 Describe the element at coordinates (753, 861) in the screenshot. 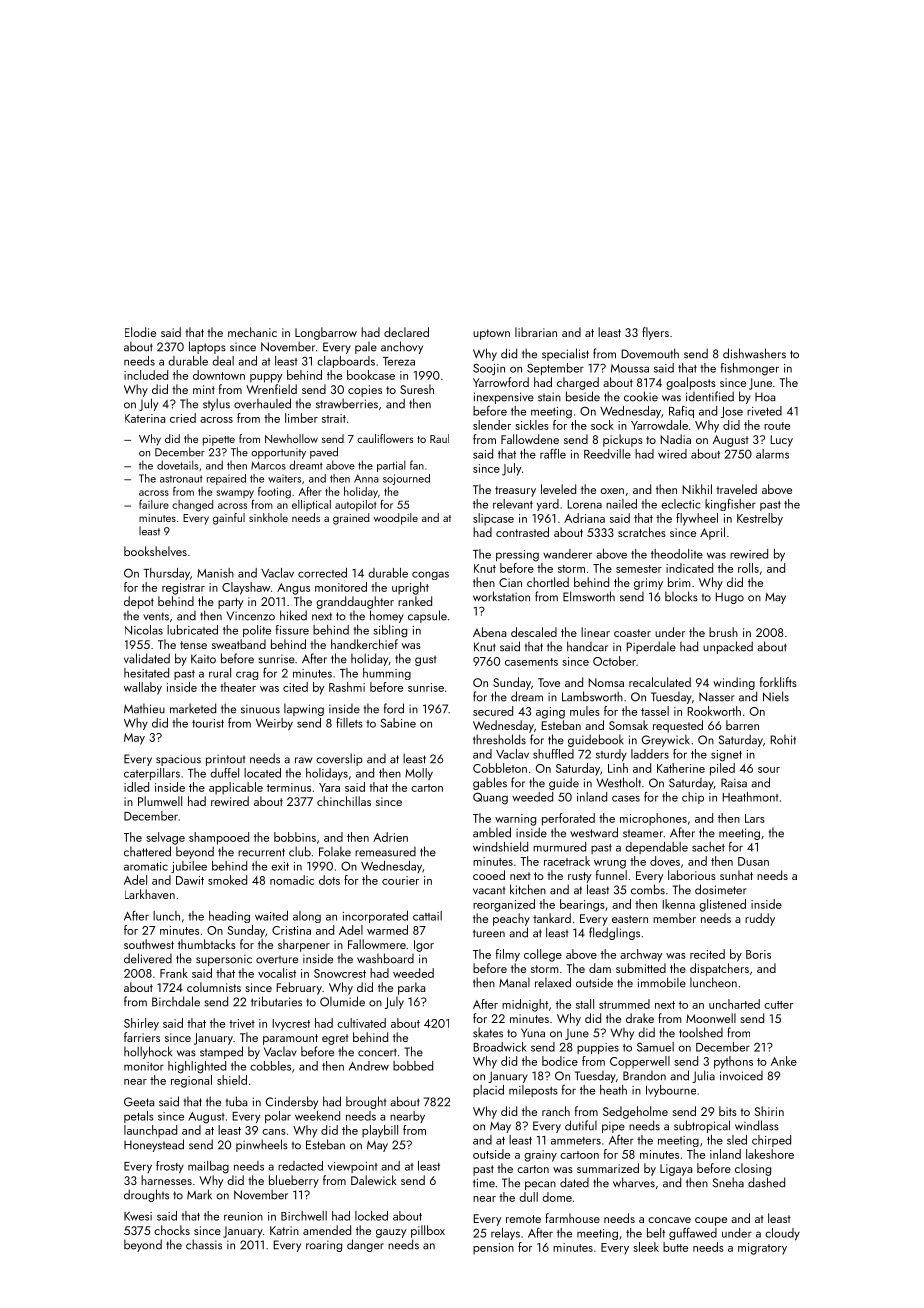

I see `Dusan` at that location.
